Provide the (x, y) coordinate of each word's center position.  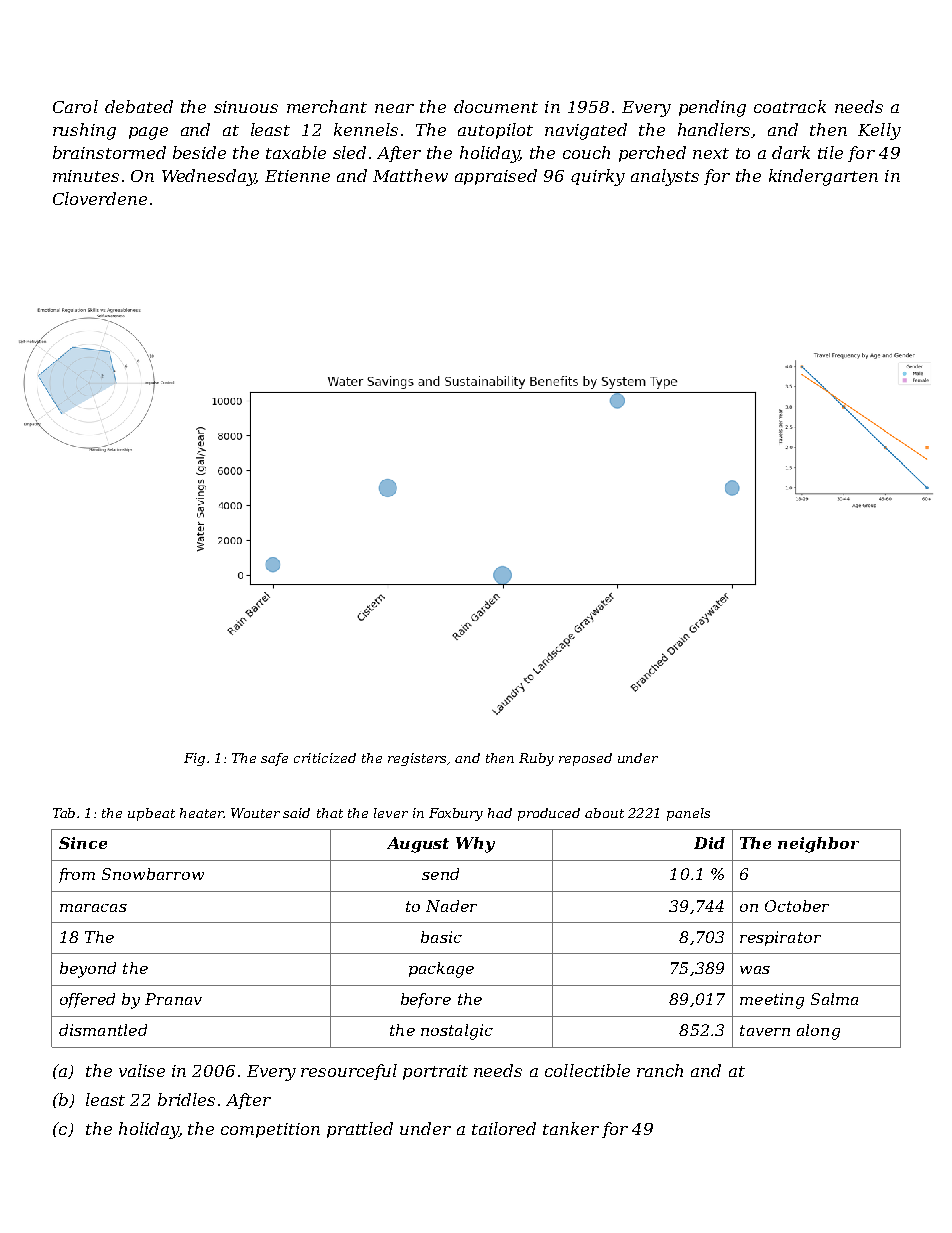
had (500, 813)
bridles (186, 1099)
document (496, 106)
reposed (585, 759)
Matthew (410, 175)
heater (202, 813)
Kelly (879, 131)
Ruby (536, 759)
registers (417, 759)
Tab (64, 813)
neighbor (818, 845)
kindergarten (823, 177)
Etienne (297, 176)
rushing (84, 131)
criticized (325, 758)
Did (709, 843)
